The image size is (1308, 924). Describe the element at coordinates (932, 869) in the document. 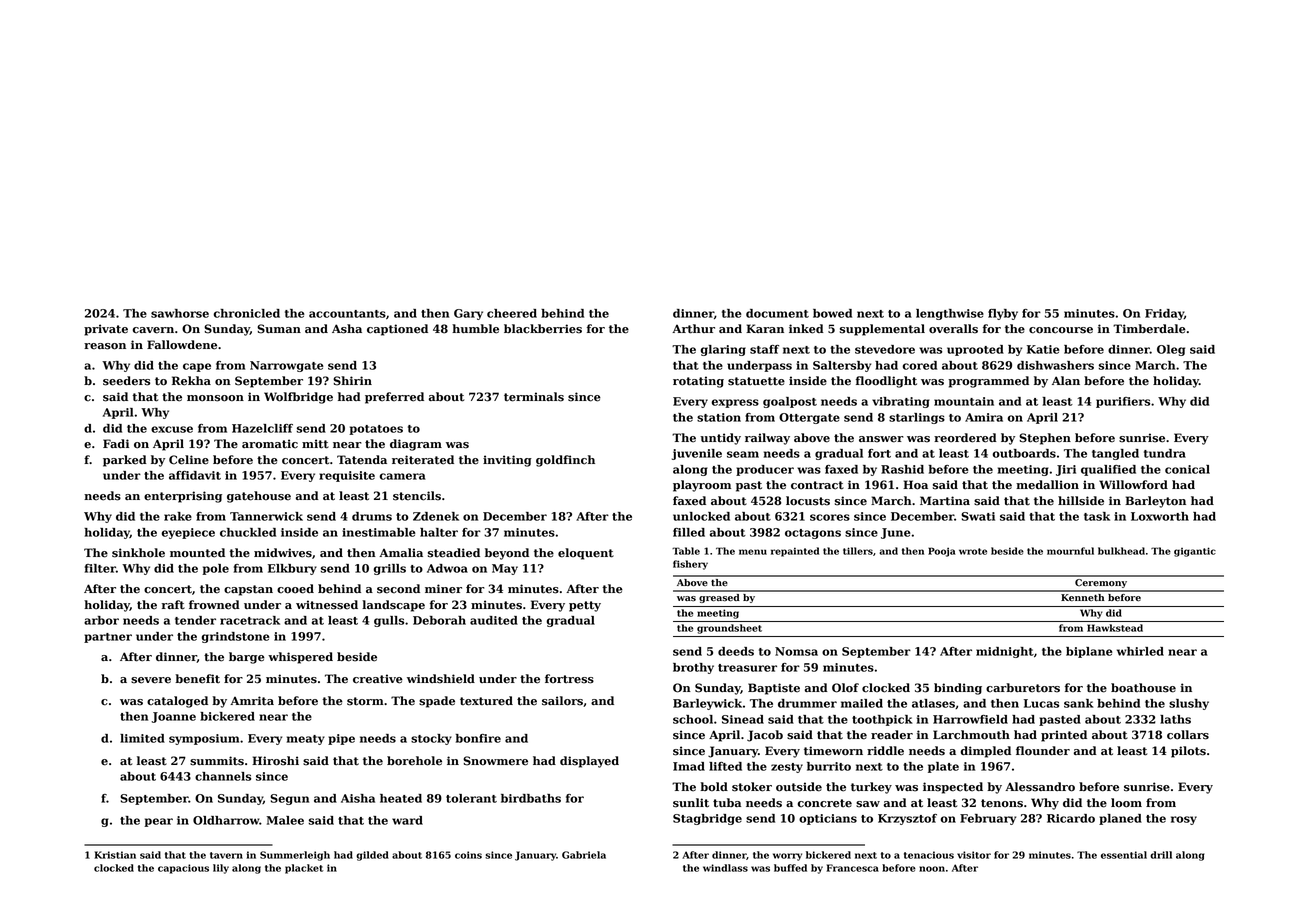

I see `noon` at that location.
